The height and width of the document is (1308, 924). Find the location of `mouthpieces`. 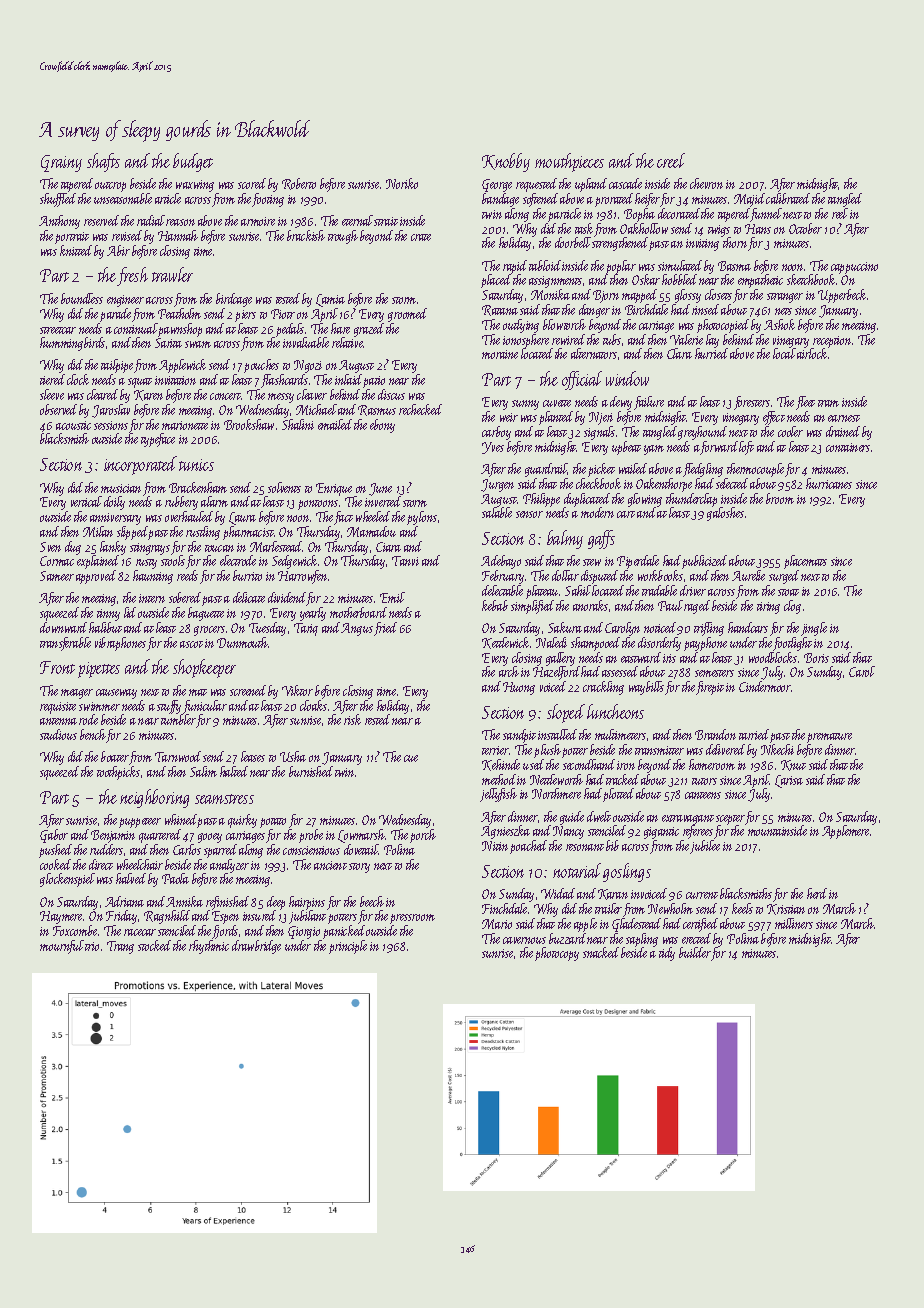

mouthpieces is located at coordinates (569, 162).
